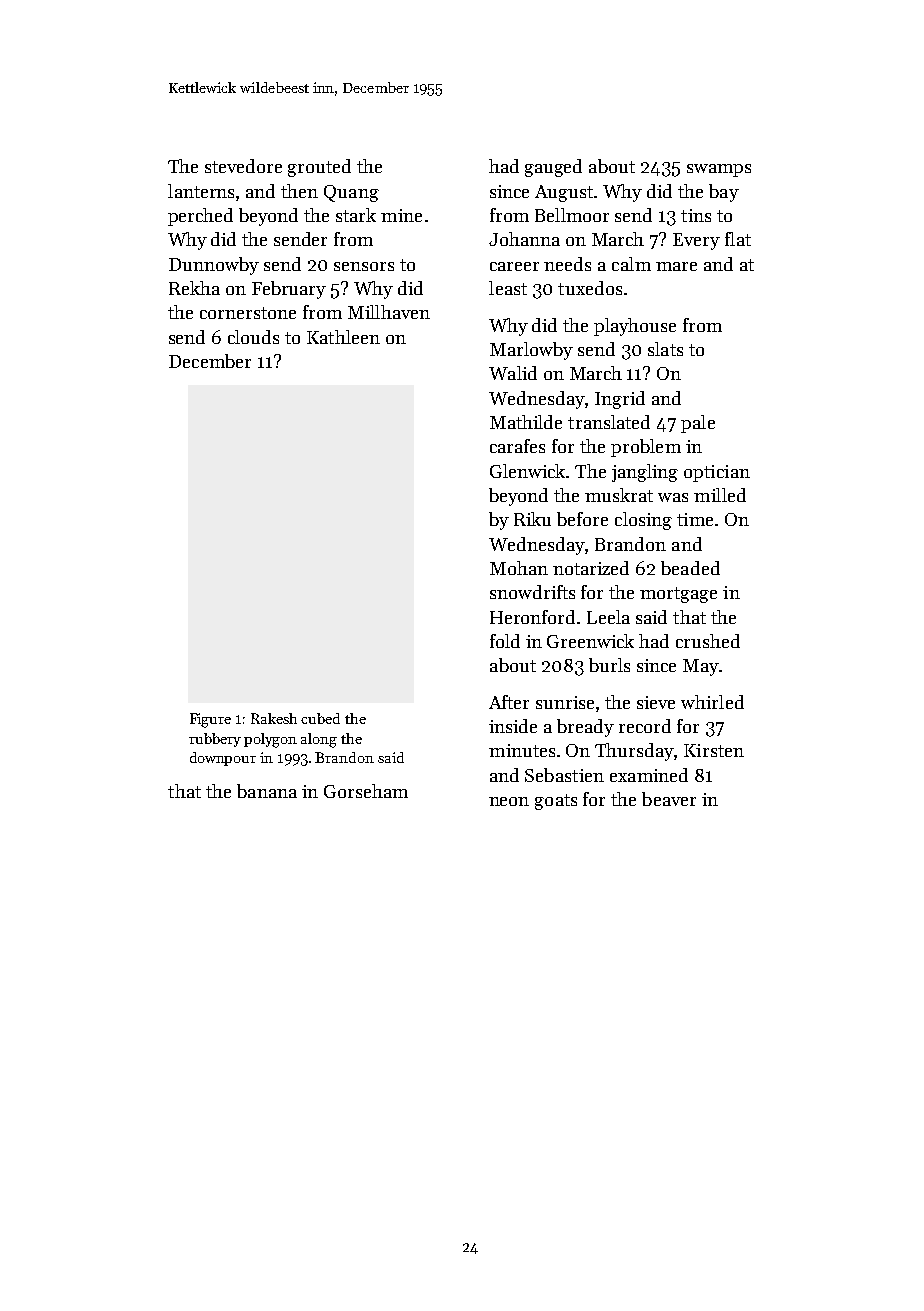 The height and width of the screenshot is (1311, 924). I want to click on burls, so click(609, 665).
